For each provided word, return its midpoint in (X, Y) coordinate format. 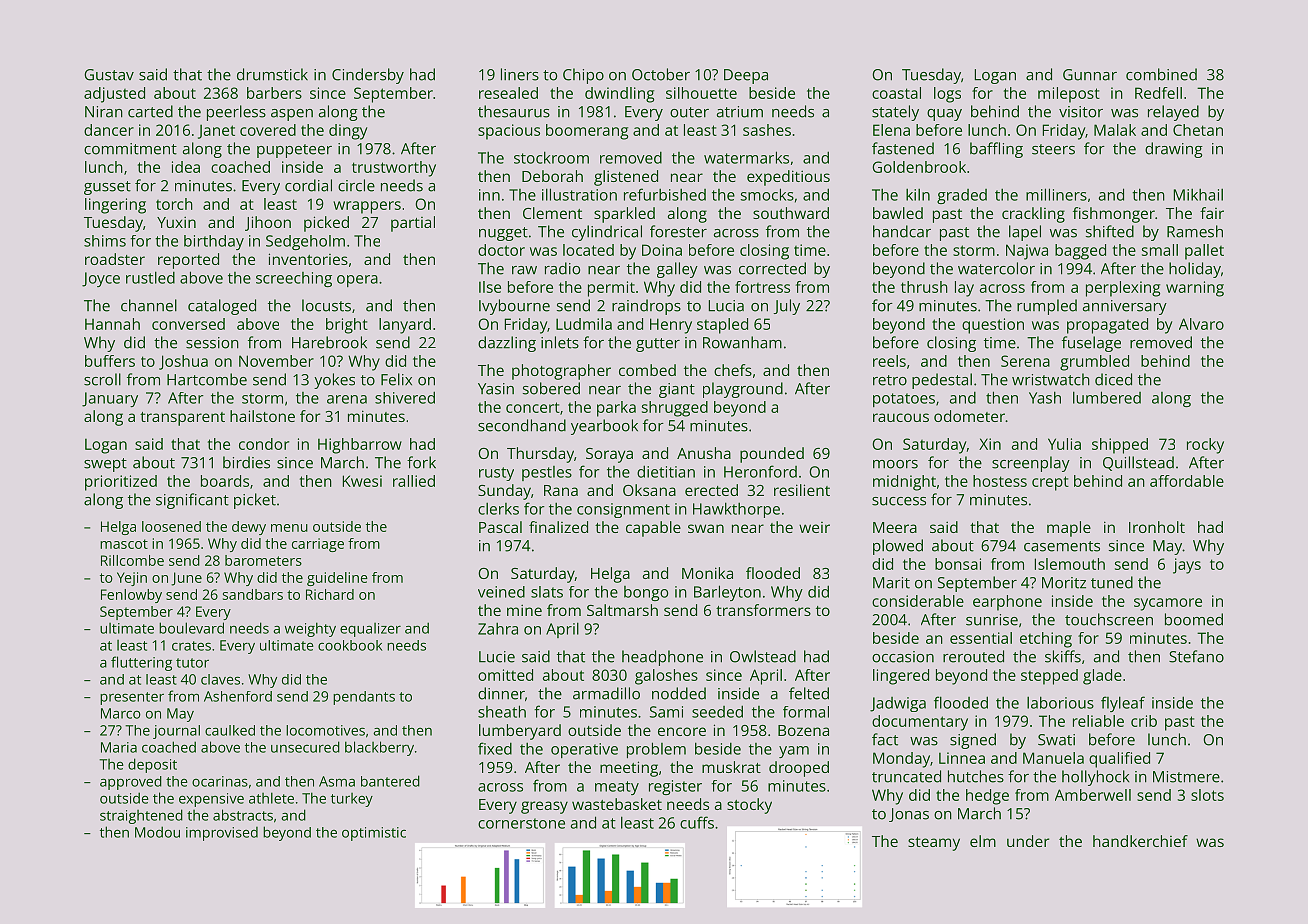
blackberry (379, 748)
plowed (898, 547)
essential (981, 638)
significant (192, 501)
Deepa (746, 76)
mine (524, 610)
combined (1161, 74)
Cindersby (368, 76)
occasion (903, 657)
